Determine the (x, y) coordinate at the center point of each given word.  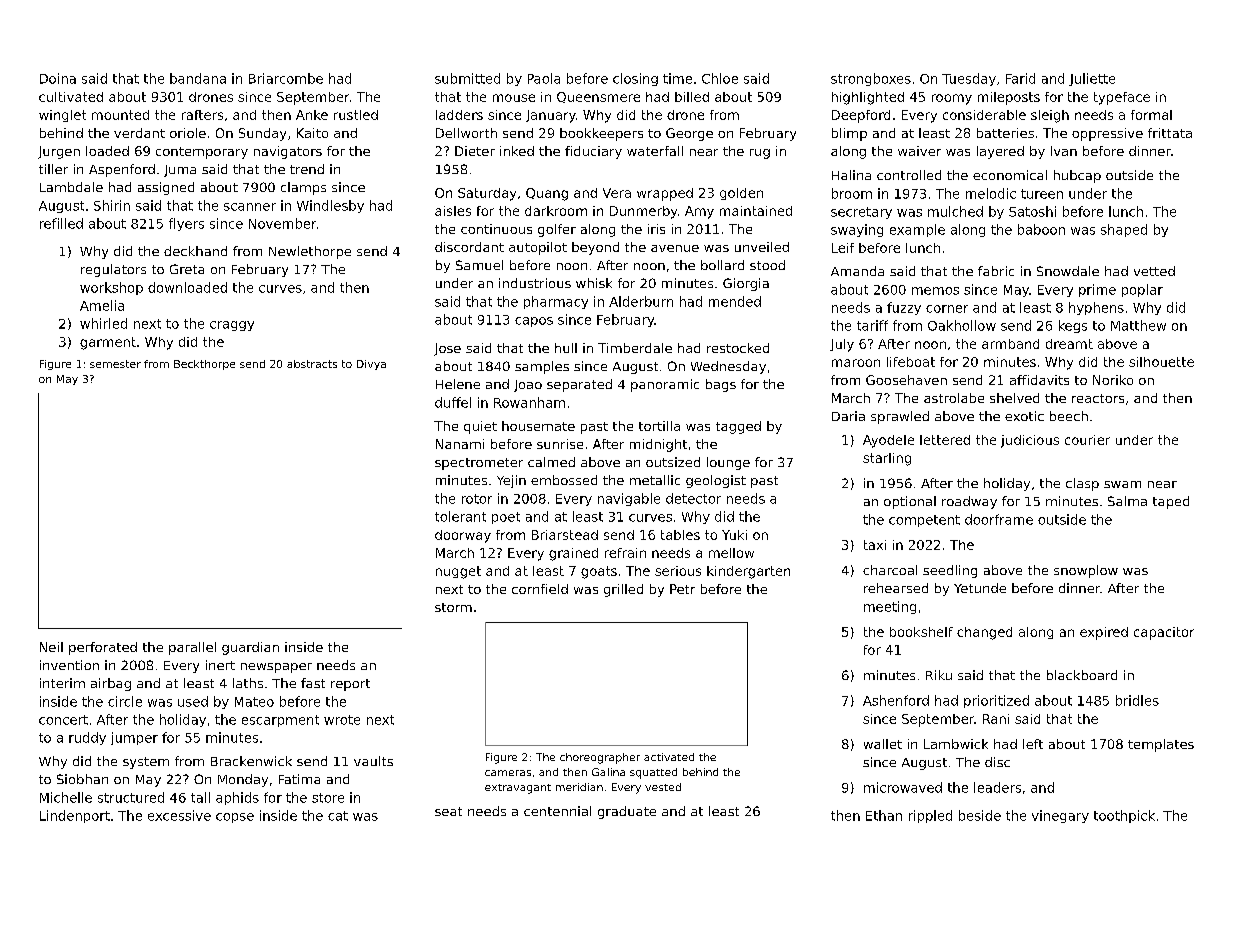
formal (1151, 115)
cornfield (540, 589)
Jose (447, 349)
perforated (103, 648)
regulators (113, 270)
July (842, 345)
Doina (58, 78)
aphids (237, 798)
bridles (1137, 700)
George (689, 134)
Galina (608, 772)
